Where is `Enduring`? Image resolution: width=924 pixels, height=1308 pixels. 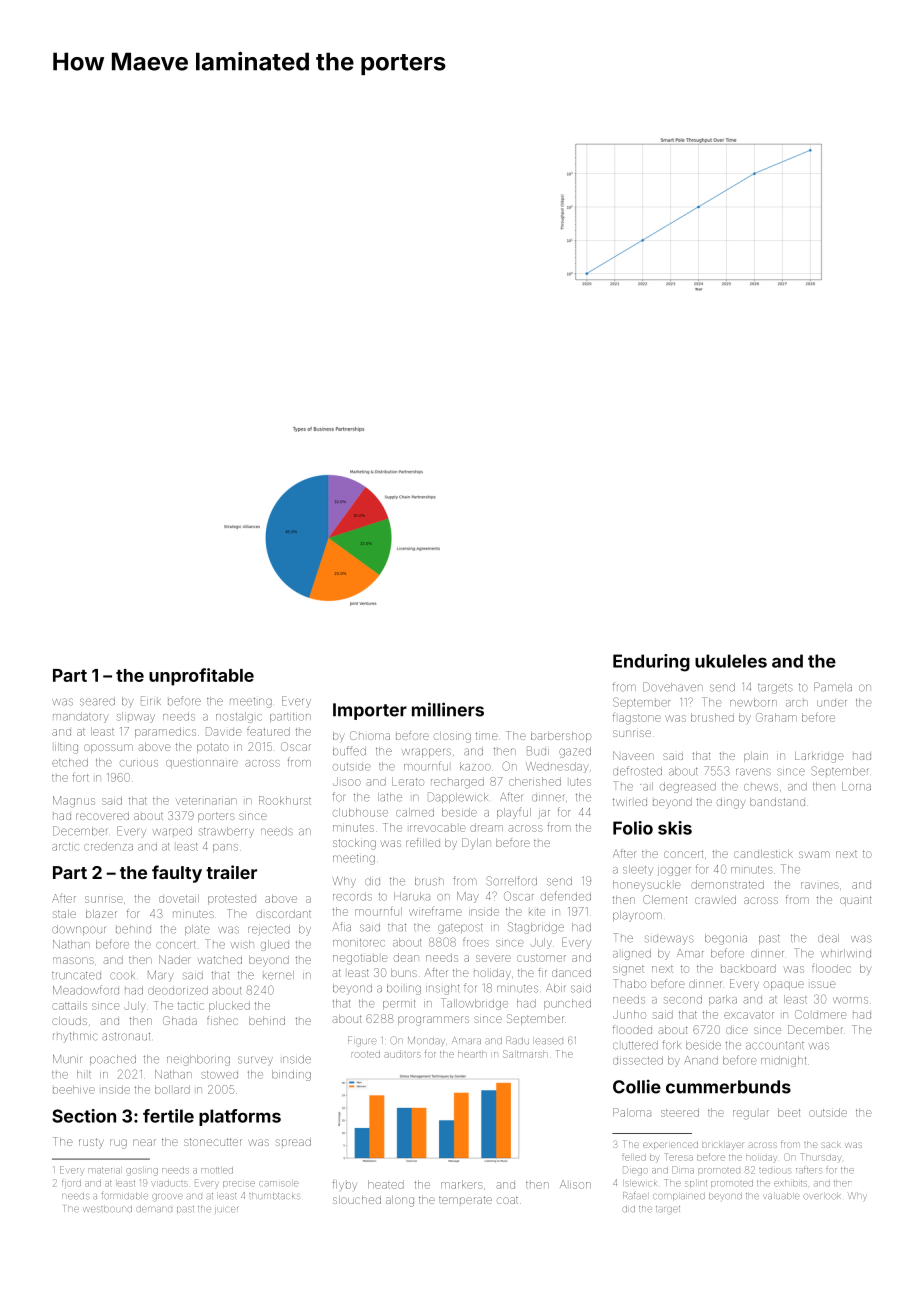 Enduring is located at coordinates (651, 663).
